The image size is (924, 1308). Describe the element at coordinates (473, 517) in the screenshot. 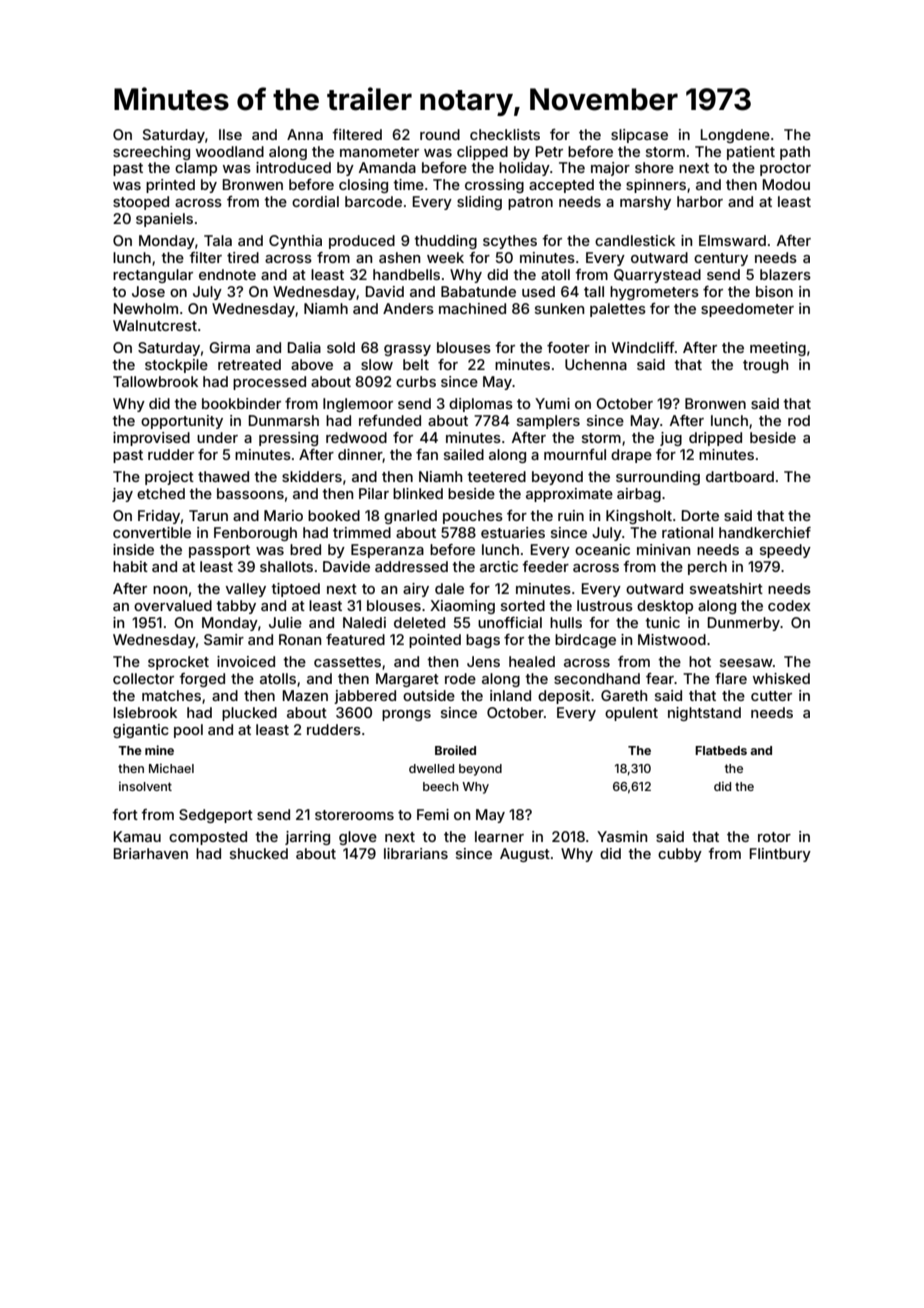

I see `pouches` at that location.
